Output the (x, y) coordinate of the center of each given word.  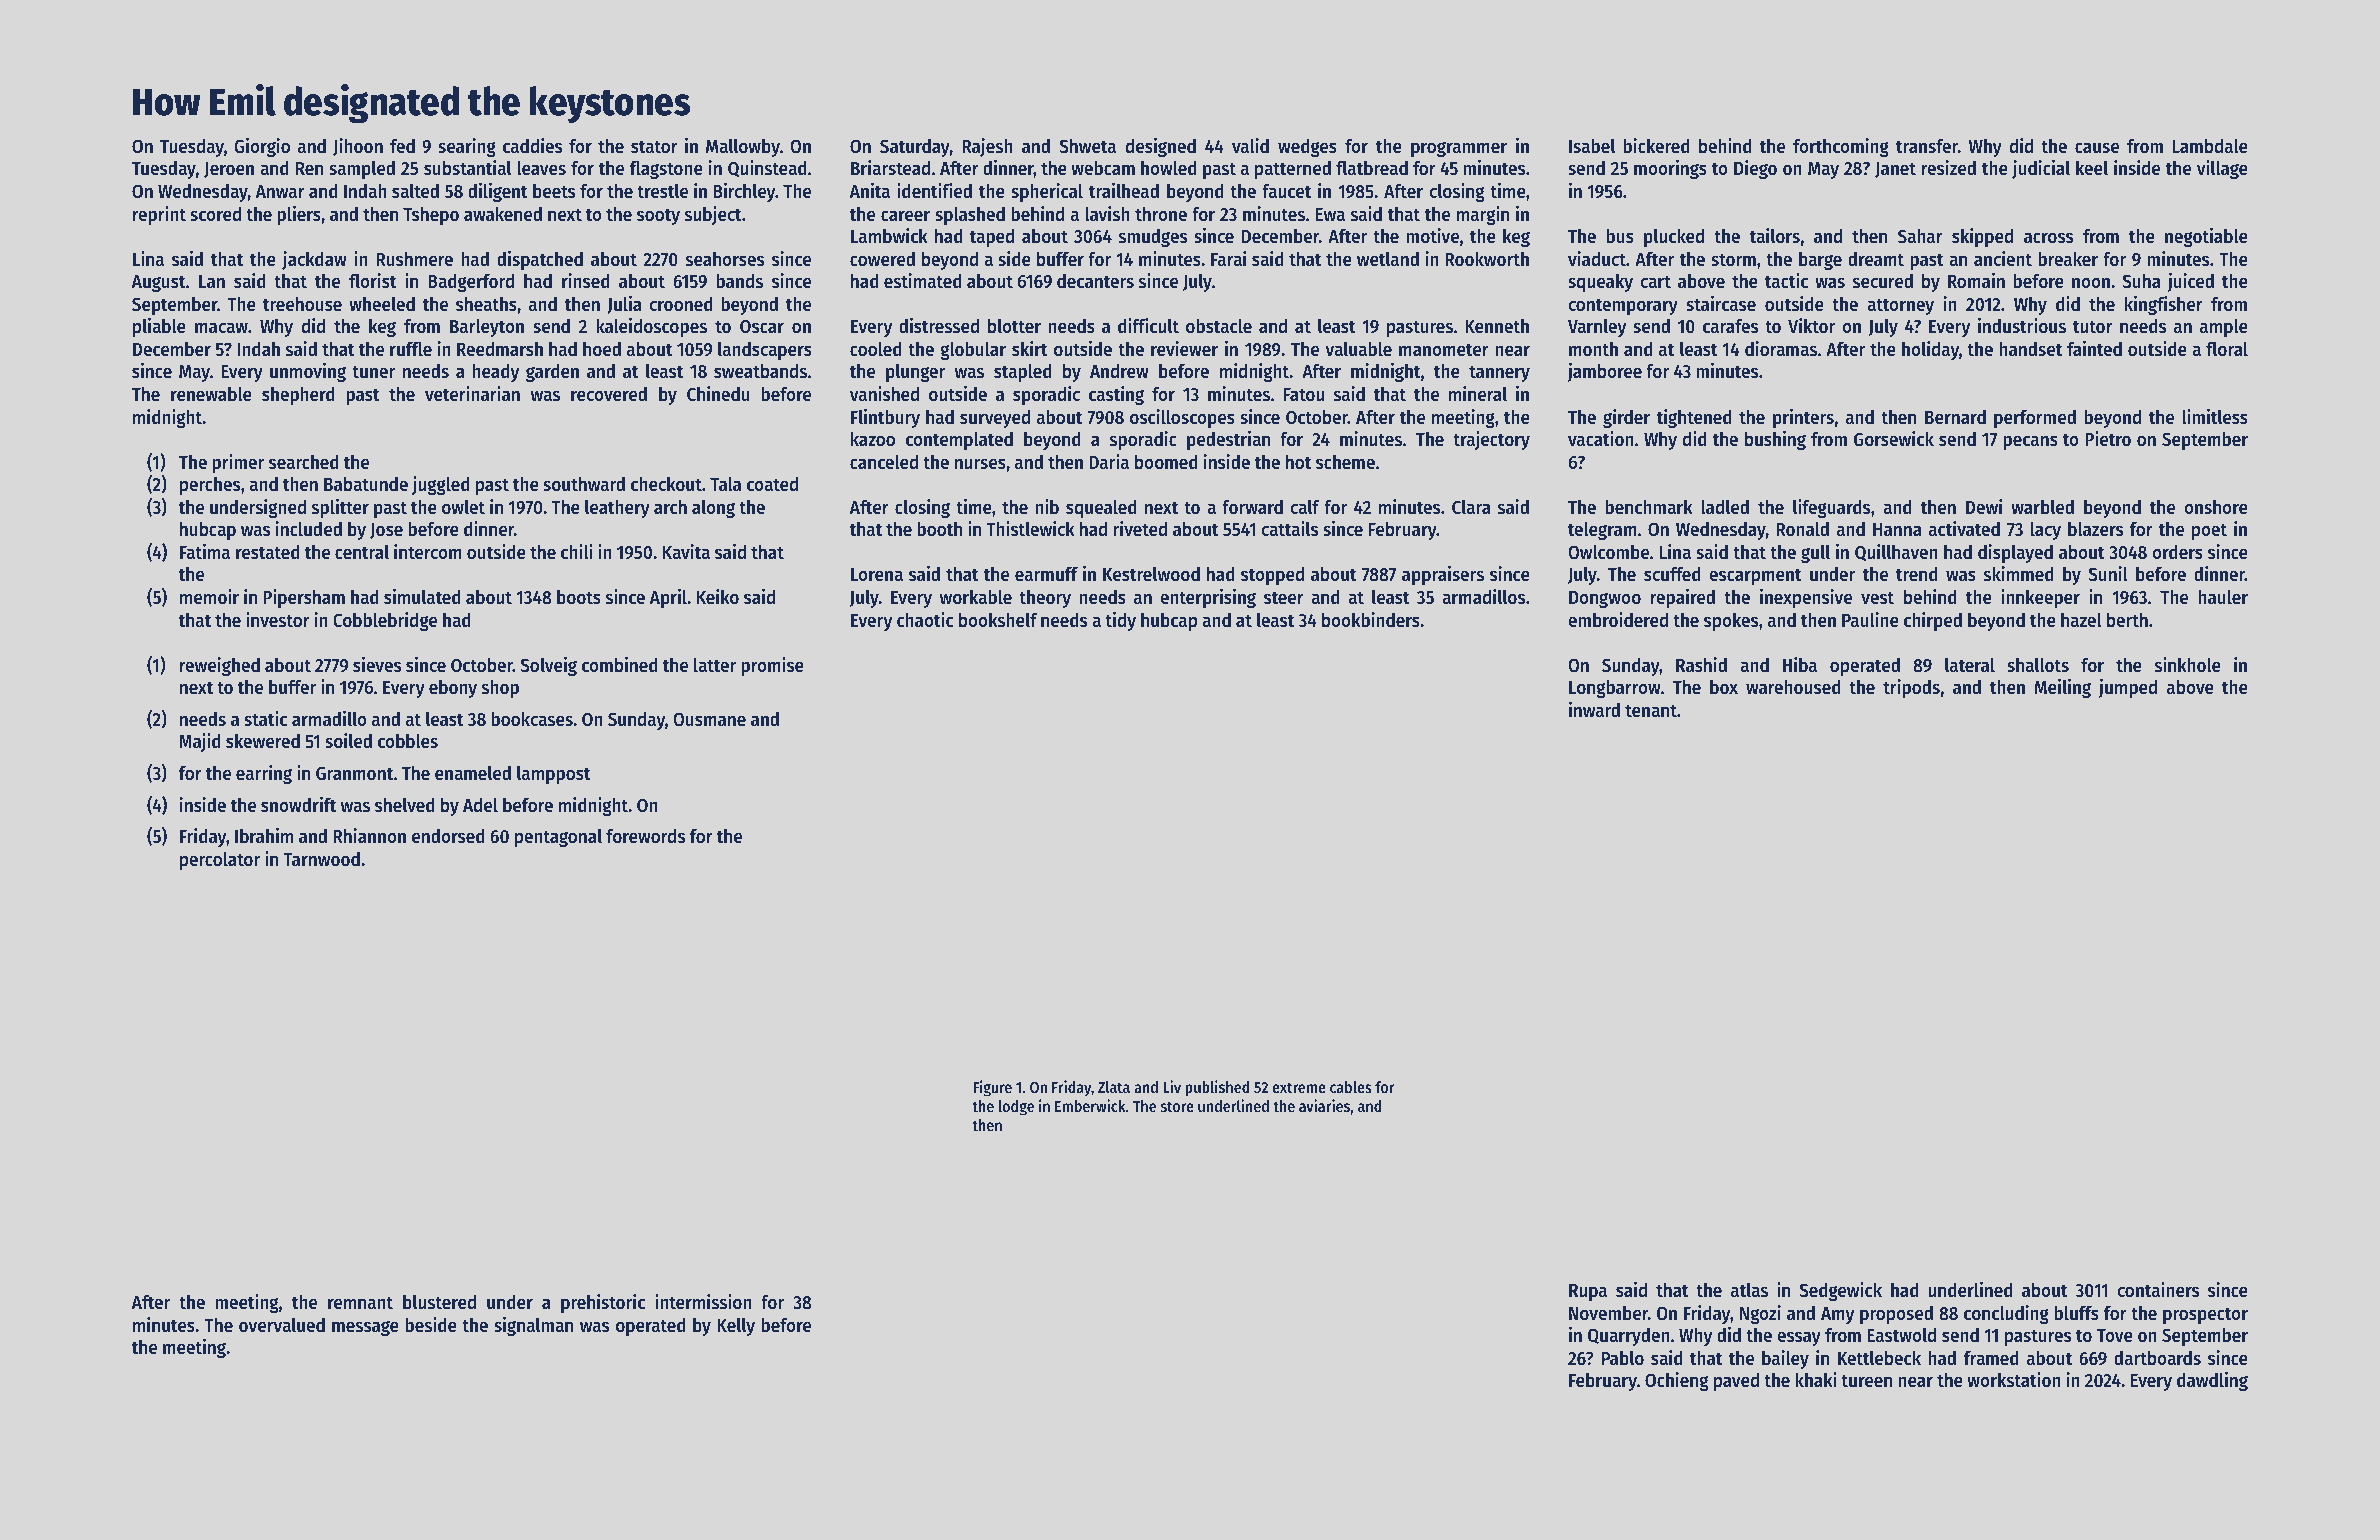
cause (2097, 148)
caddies (532, 146)
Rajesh (987, 147)
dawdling (2212, 1381)
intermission (703, 1302)
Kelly (736, 1327)
